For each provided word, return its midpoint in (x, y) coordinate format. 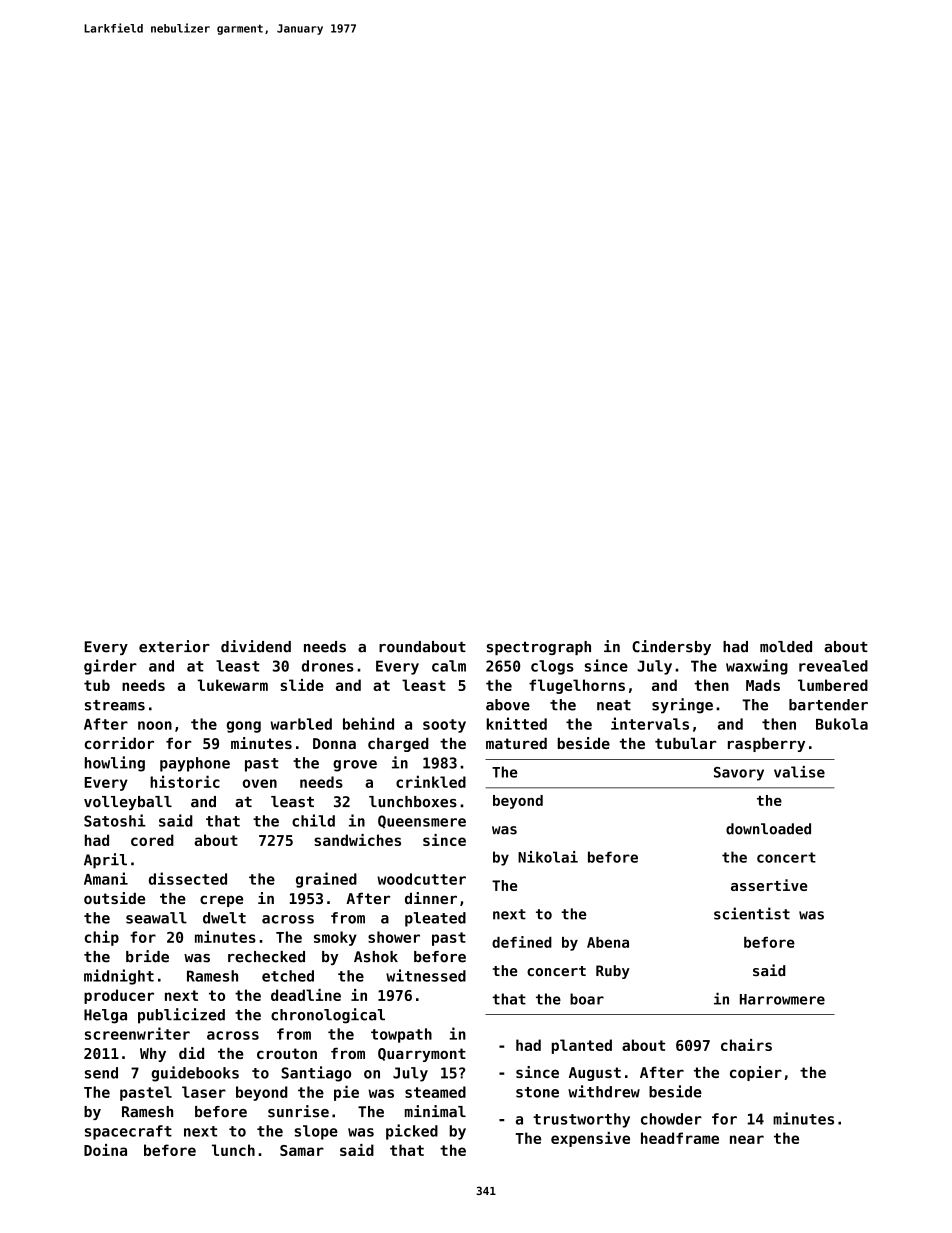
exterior (174, 646)
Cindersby (671, 647)
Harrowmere (782, 999)
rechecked (266, 957)
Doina (105, 1150)
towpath (401, 1035)
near (747, 1139)
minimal (435, 1111)
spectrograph (539, 648)
